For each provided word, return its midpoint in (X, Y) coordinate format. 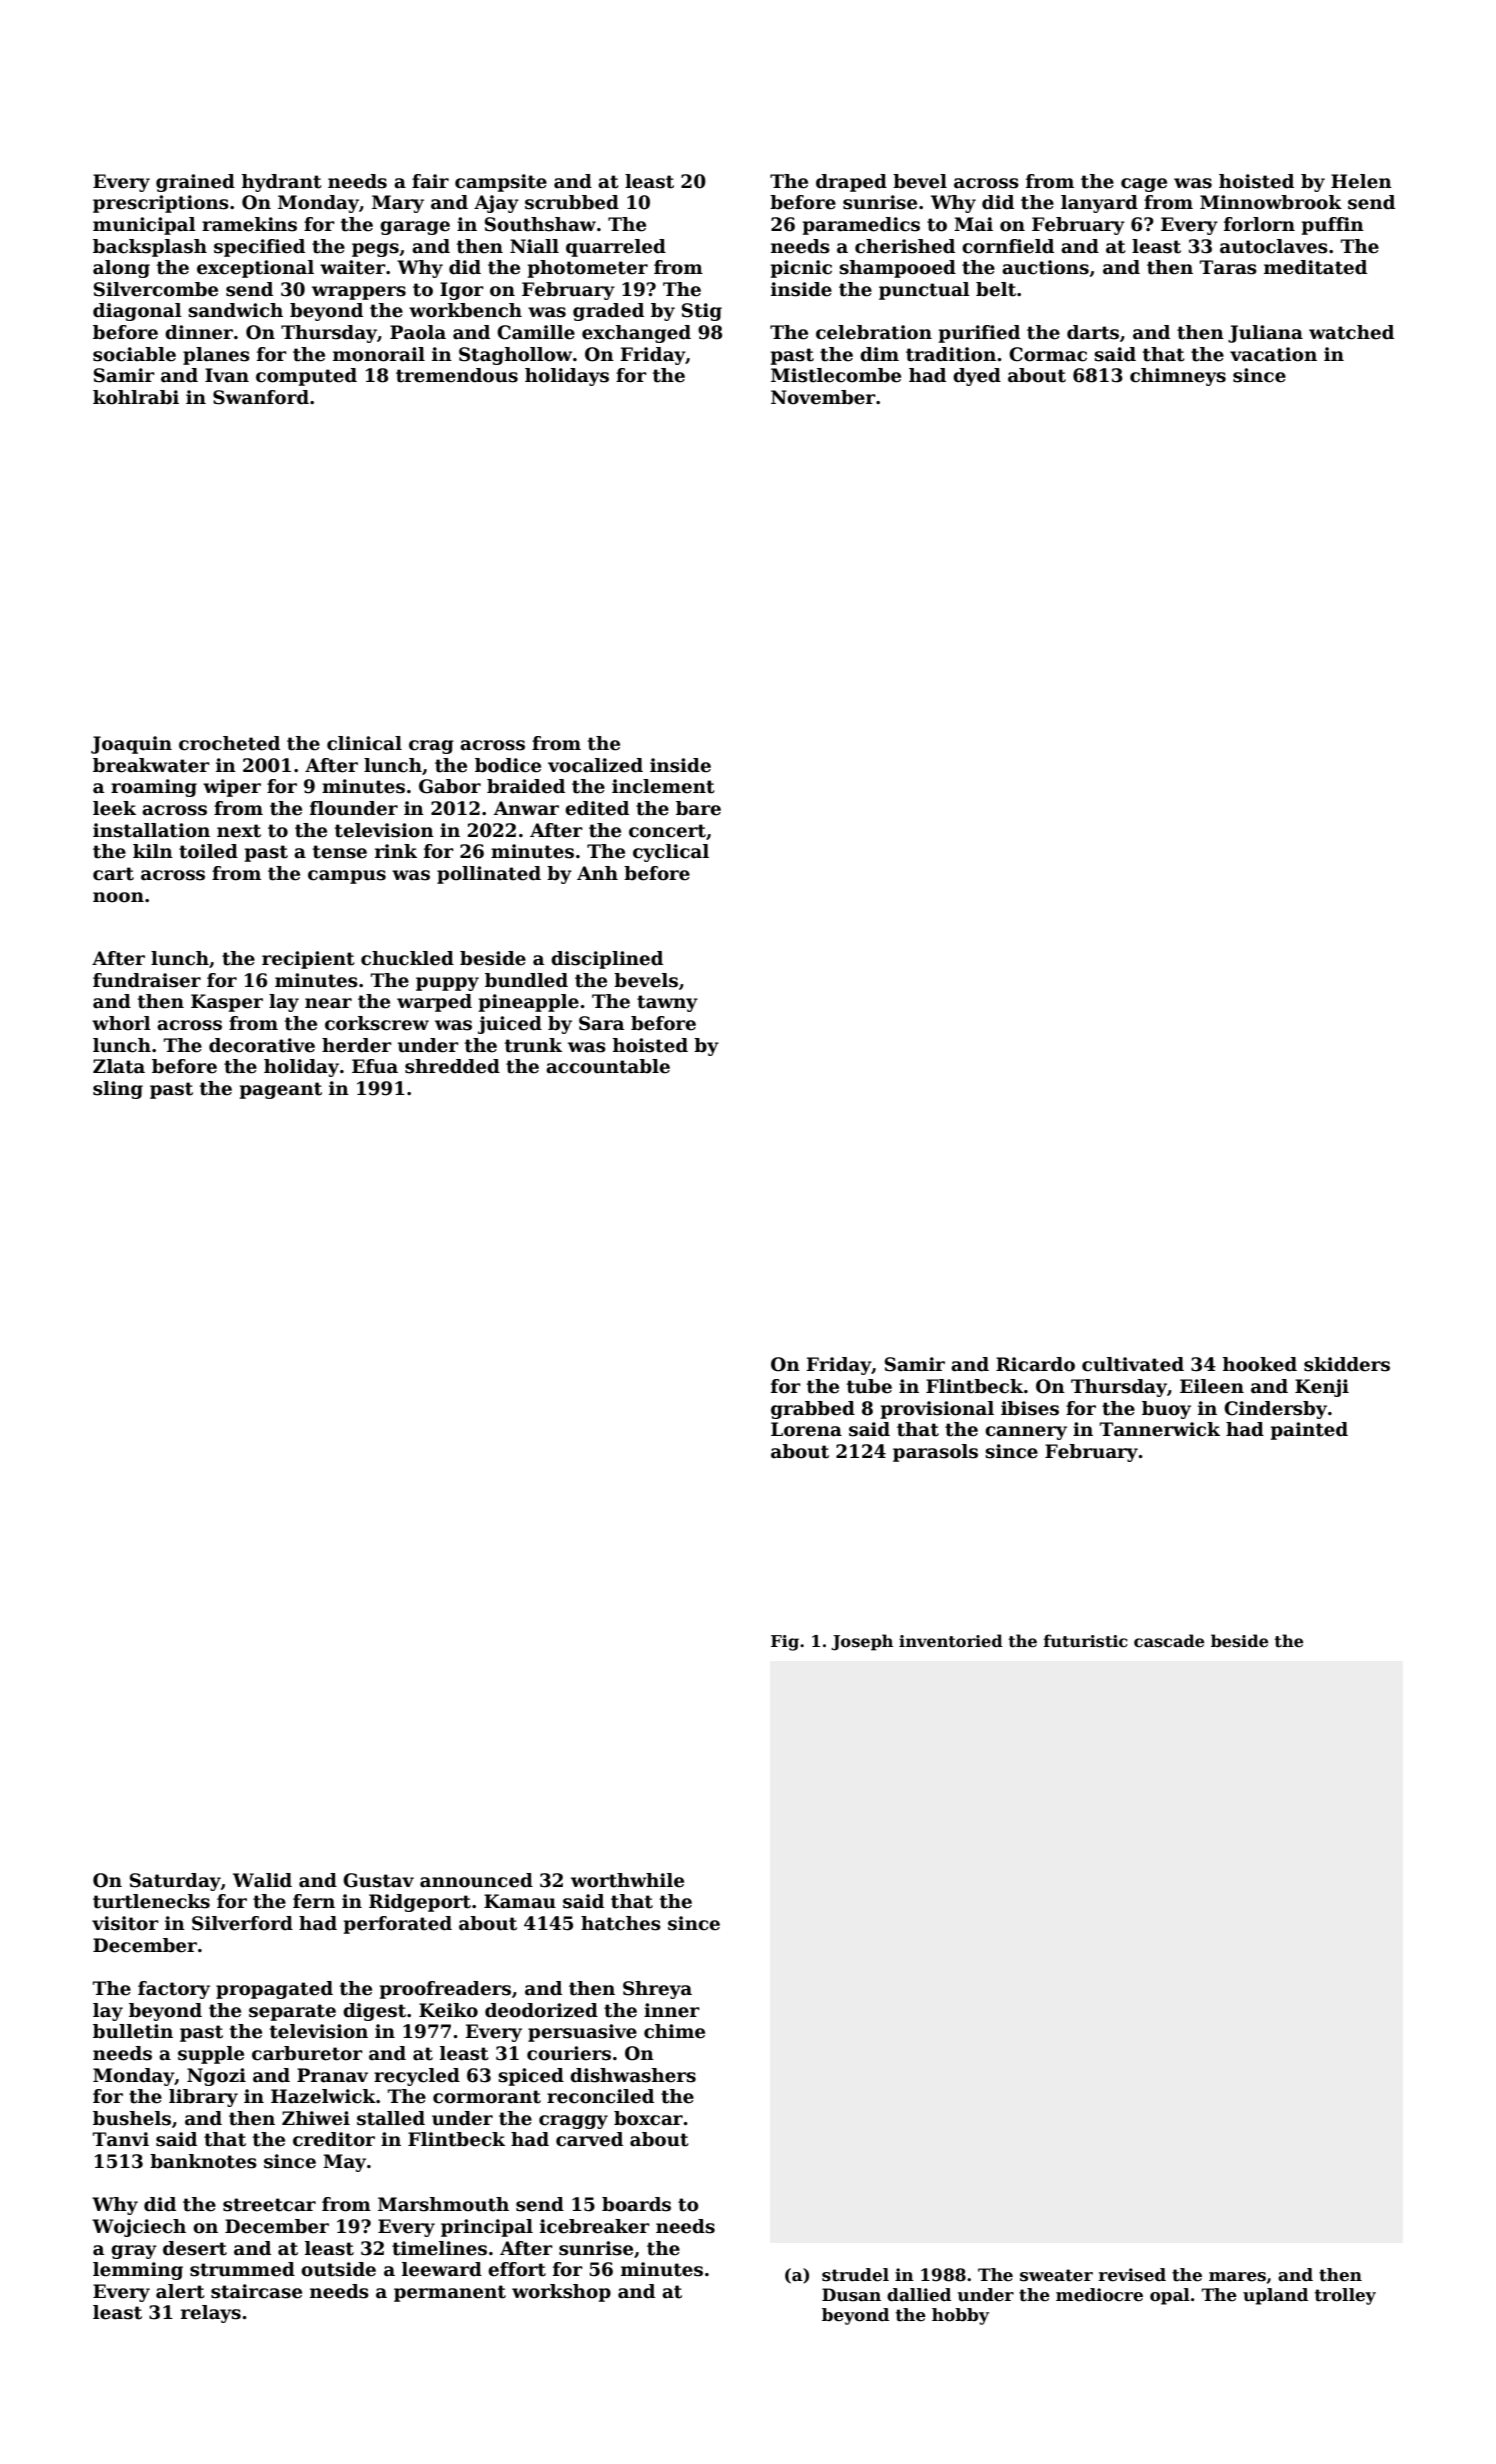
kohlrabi (136, 397)
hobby (960, 2316)
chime (674, 2031)
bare (698, 808)
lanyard (1099, 204)
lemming (138, 2271)
